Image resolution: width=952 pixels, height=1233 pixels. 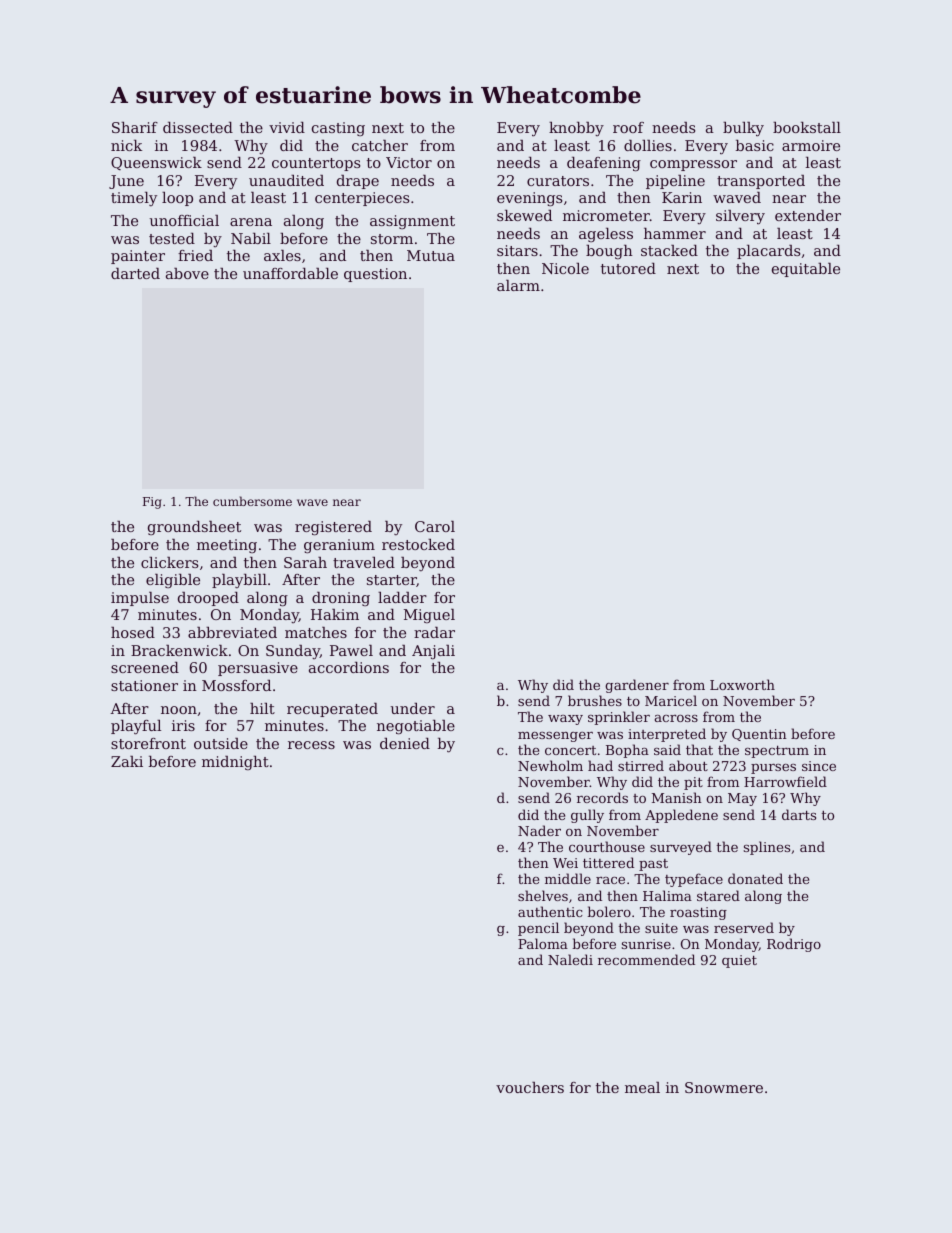 I want to click on waxy, so click(x=565, y=720).
